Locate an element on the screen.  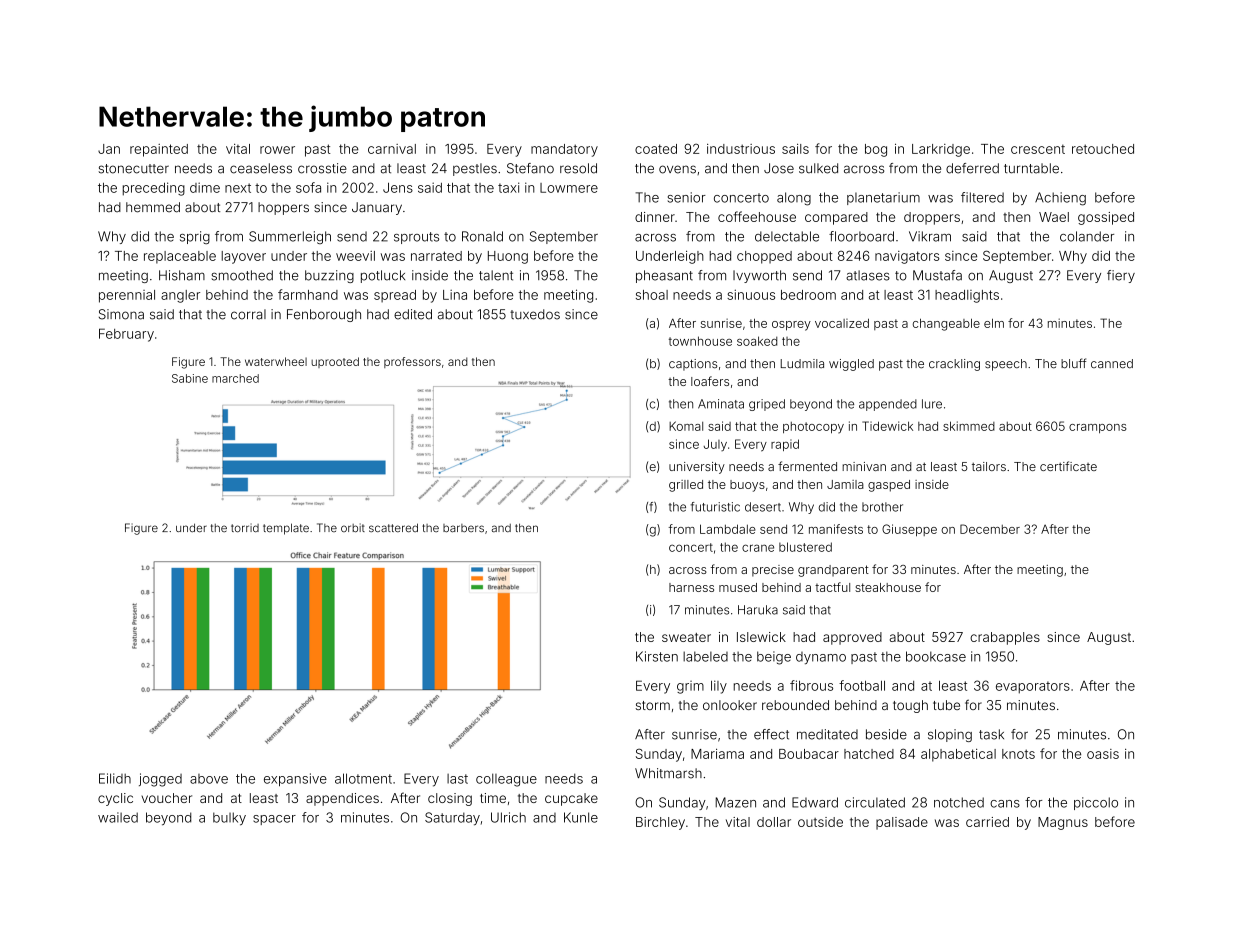
coated is located at coordinates (656, 149).
